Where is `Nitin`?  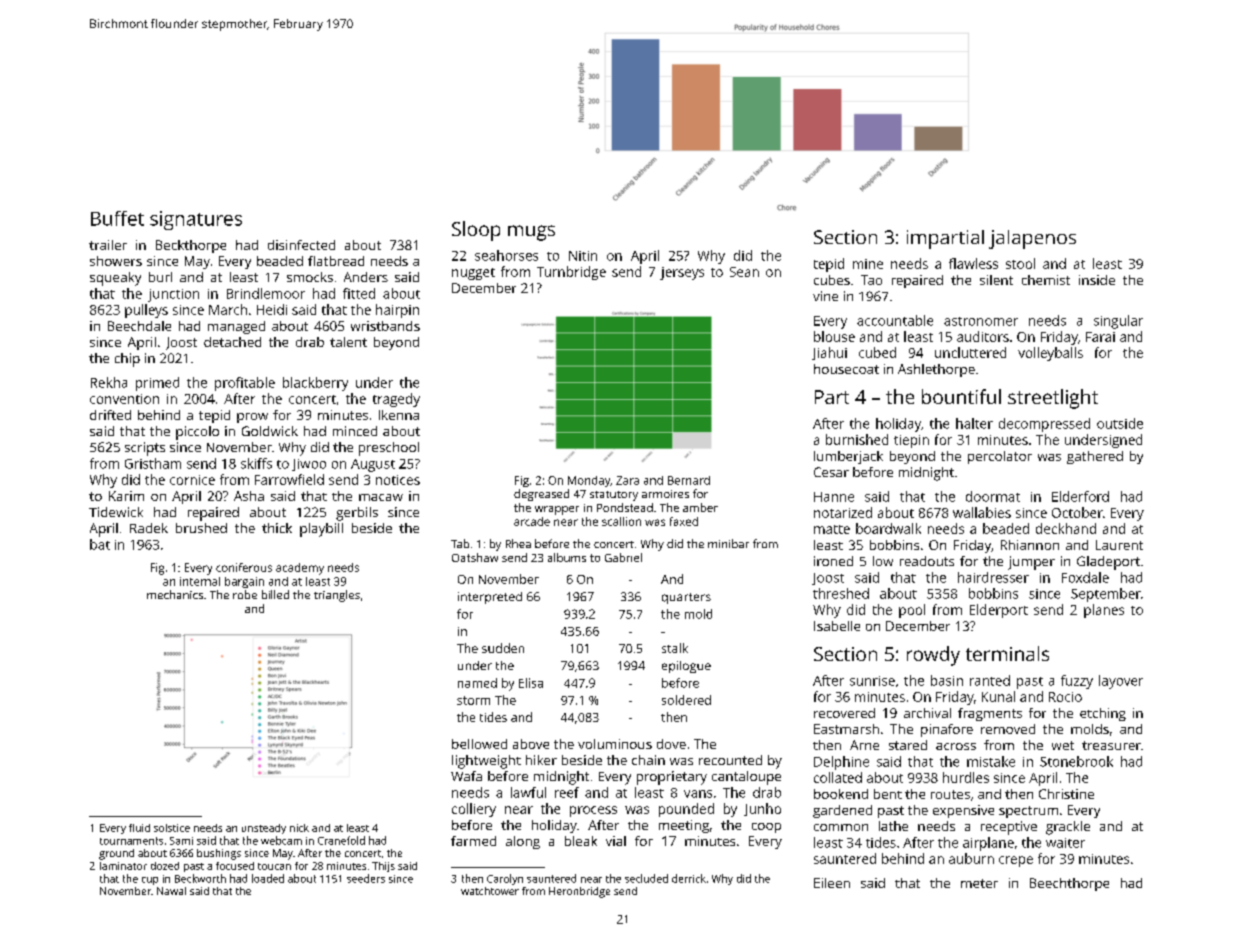 Nitin is located at coordinates (583, 256).
